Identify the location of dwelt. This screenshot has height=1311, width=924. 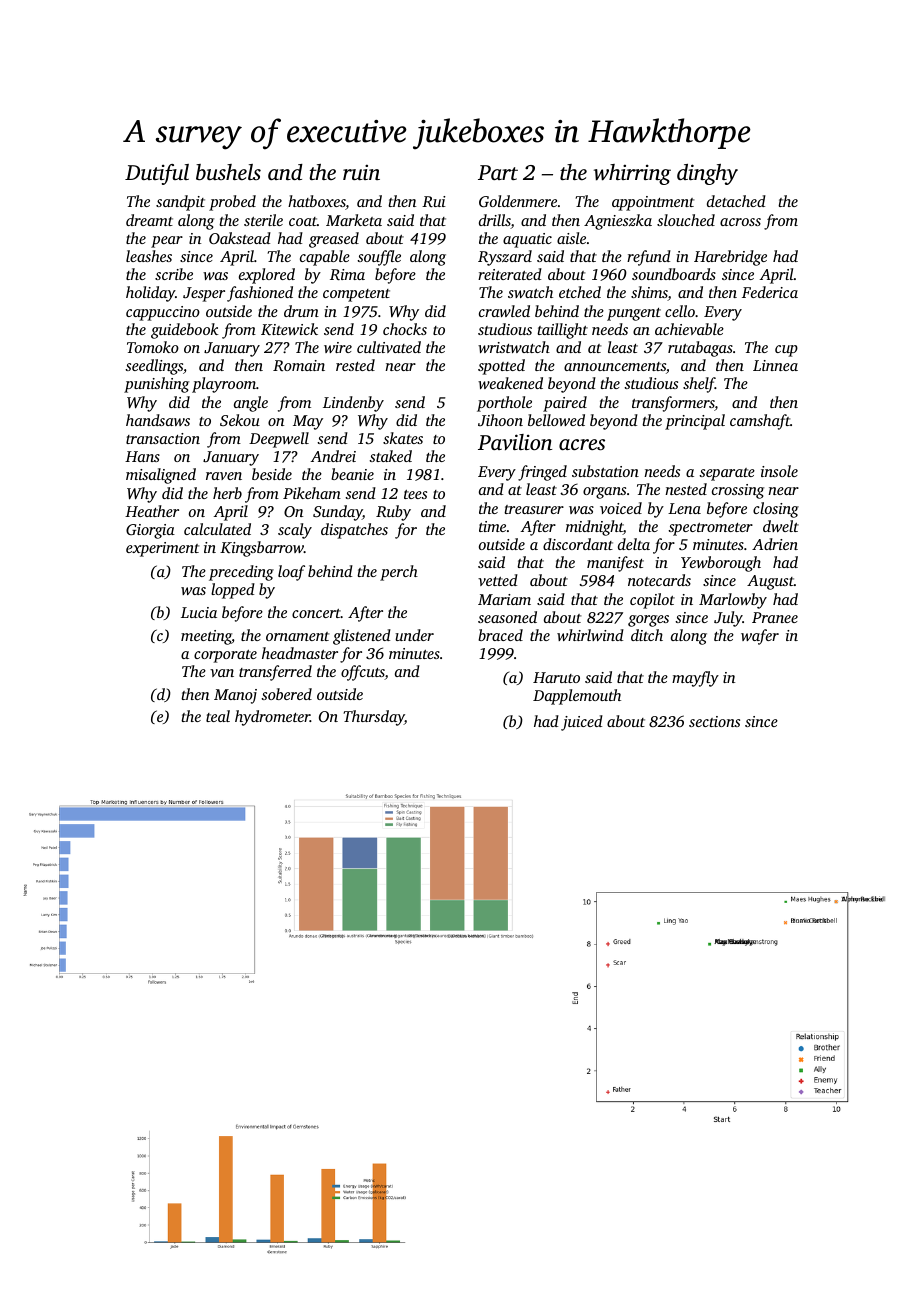
(781, 526).
